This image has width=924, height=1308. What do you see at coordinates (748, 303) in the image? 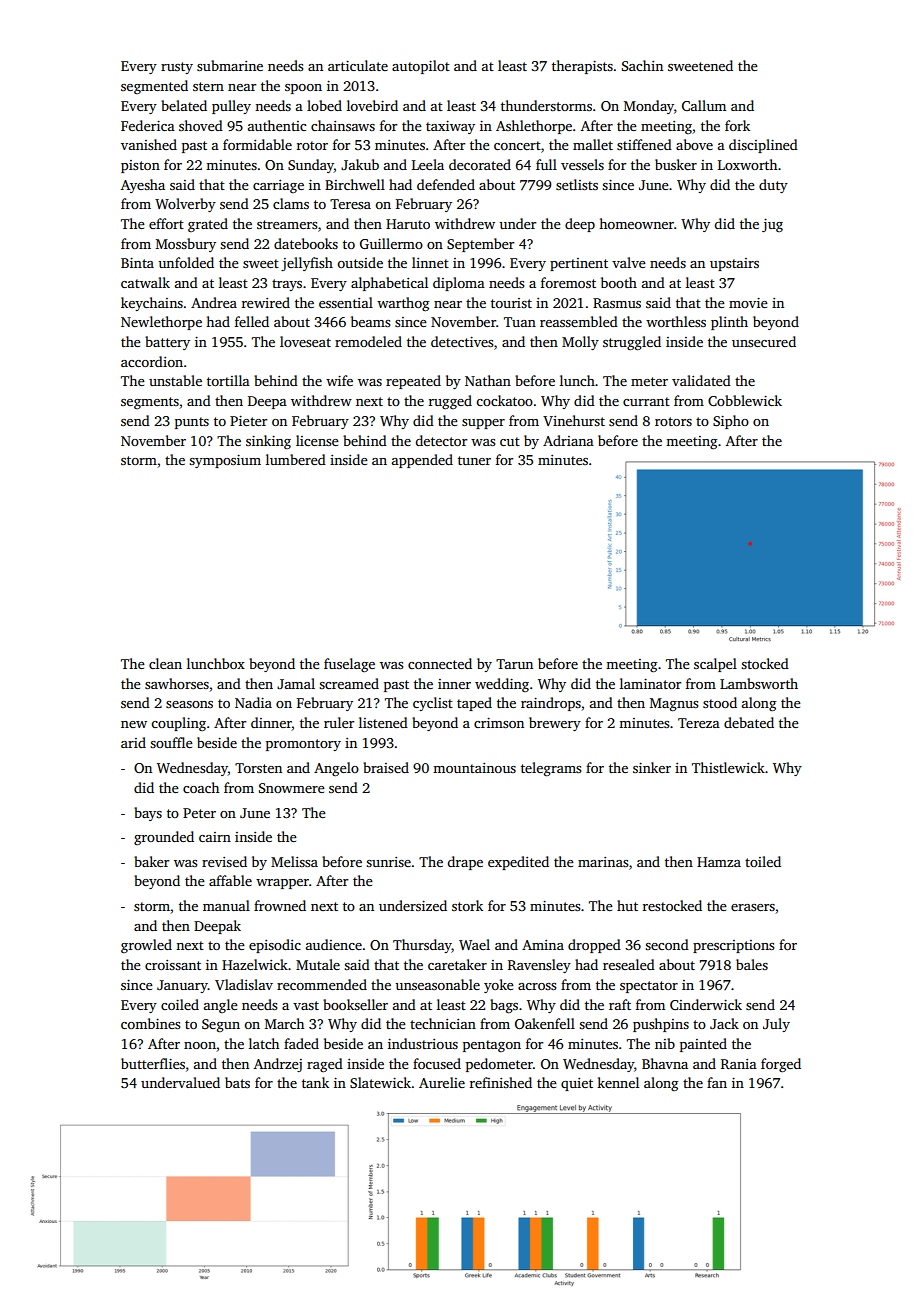
I see `movie` at bounding box center [748, 303].
